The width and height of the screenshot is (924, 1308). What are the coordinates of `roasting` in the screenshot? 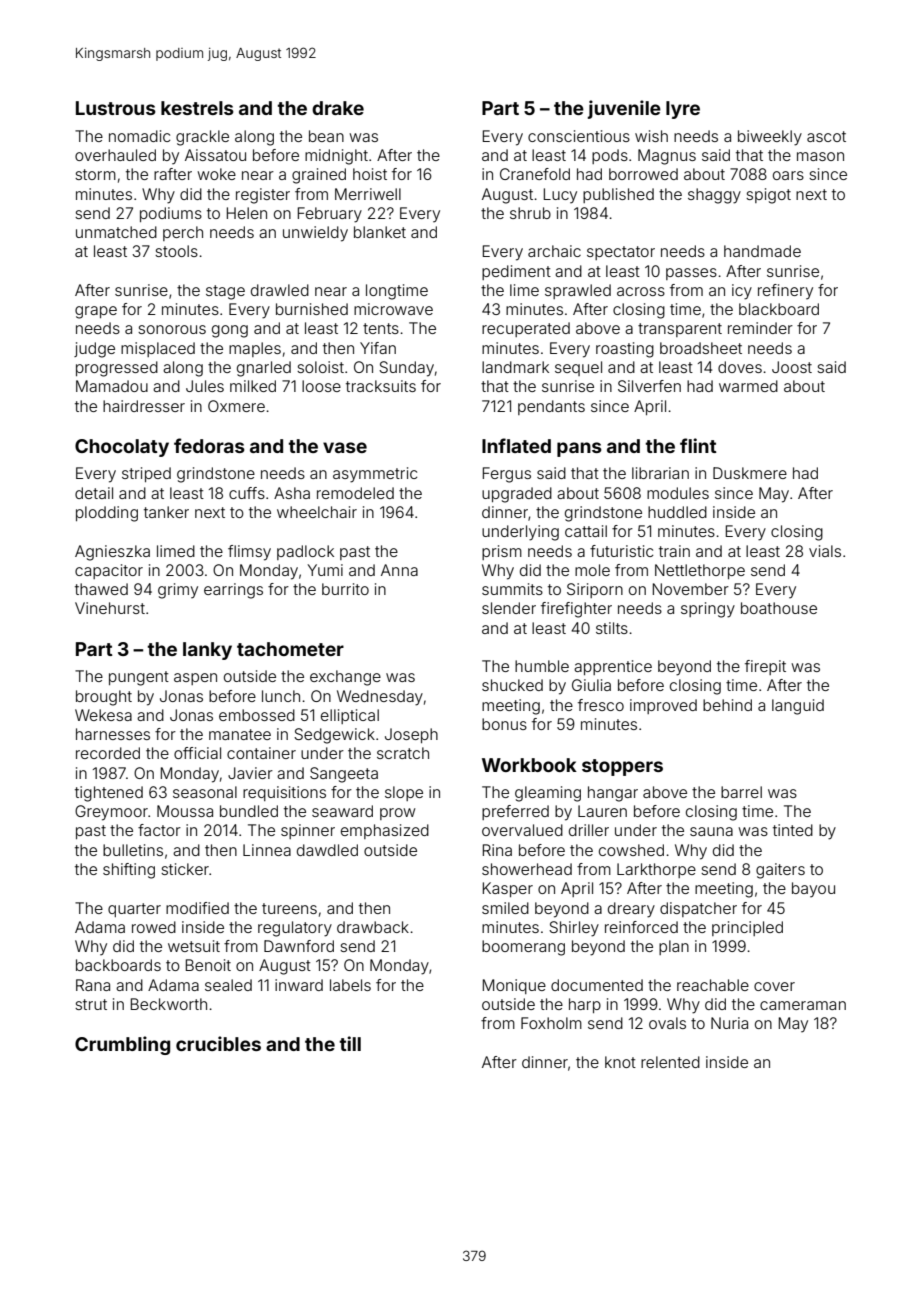 It's located at (625, 350).
